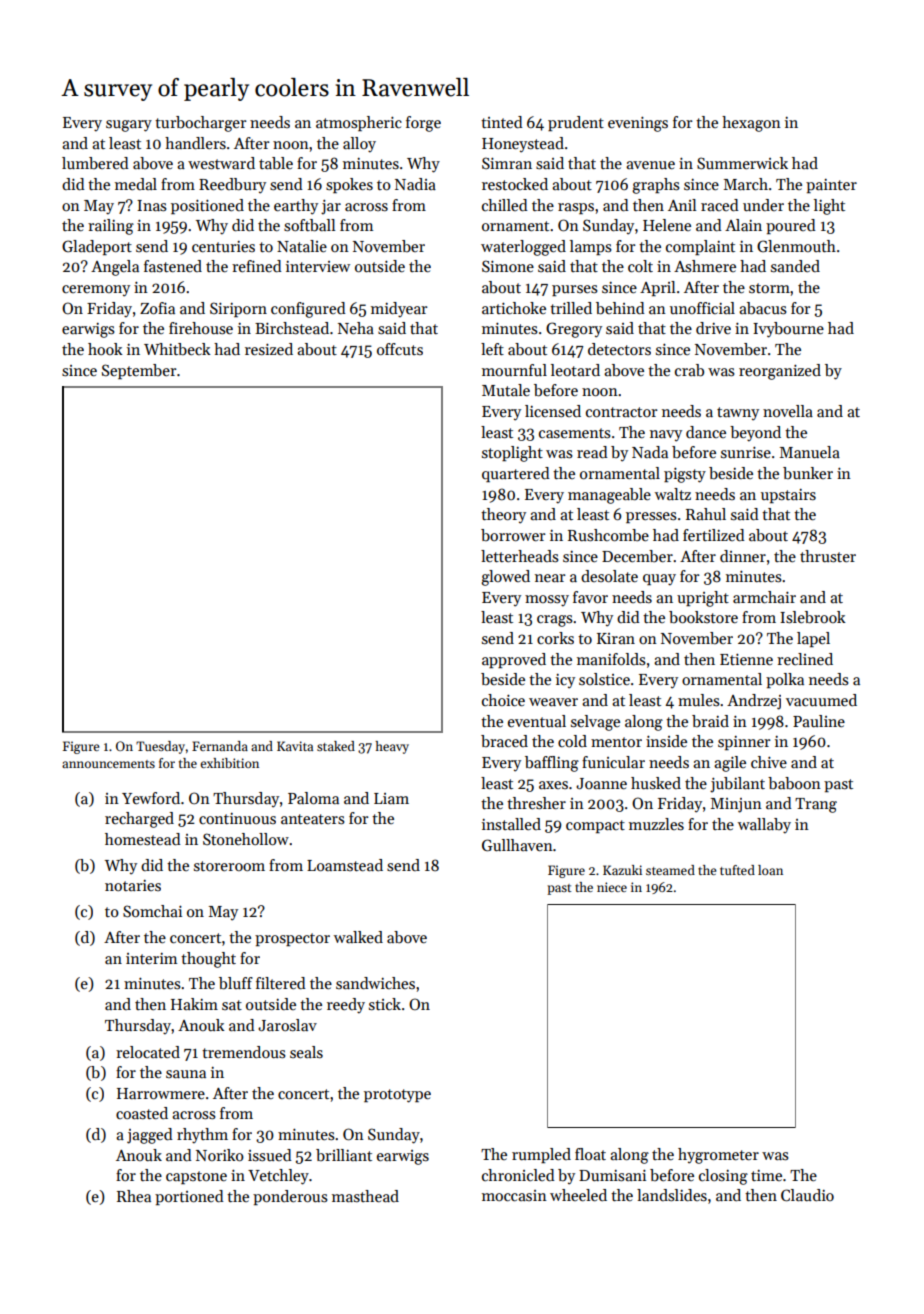 The image size is (924, 1314). What do you see at coordinates (788, 330) in the page?
I see `Ivybourne` at bounding box center [788, 330].
